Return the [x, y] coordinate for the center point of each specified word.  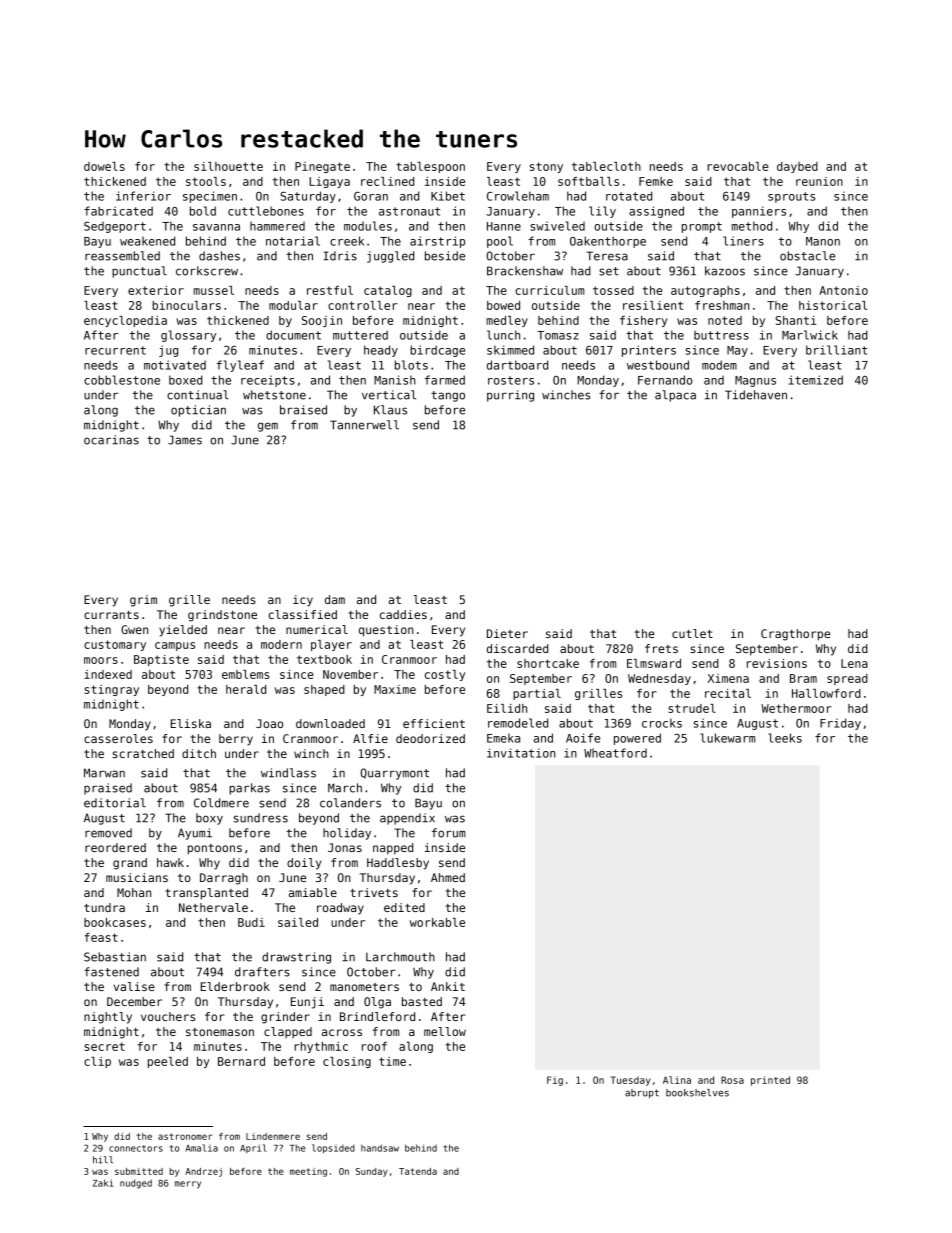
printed [770, 1081]
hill [103, 1160]
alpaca [675, 396]
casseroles [118, 738]
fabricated [118, 211]
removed [108, 833]
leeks [785, 738]
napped [393, 849]
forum [449, 833]
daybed [797, 167]
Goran [371, 196]
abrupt [642, 1093]
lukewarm [728, 738]
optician [198, 411]
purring [510, 396]
